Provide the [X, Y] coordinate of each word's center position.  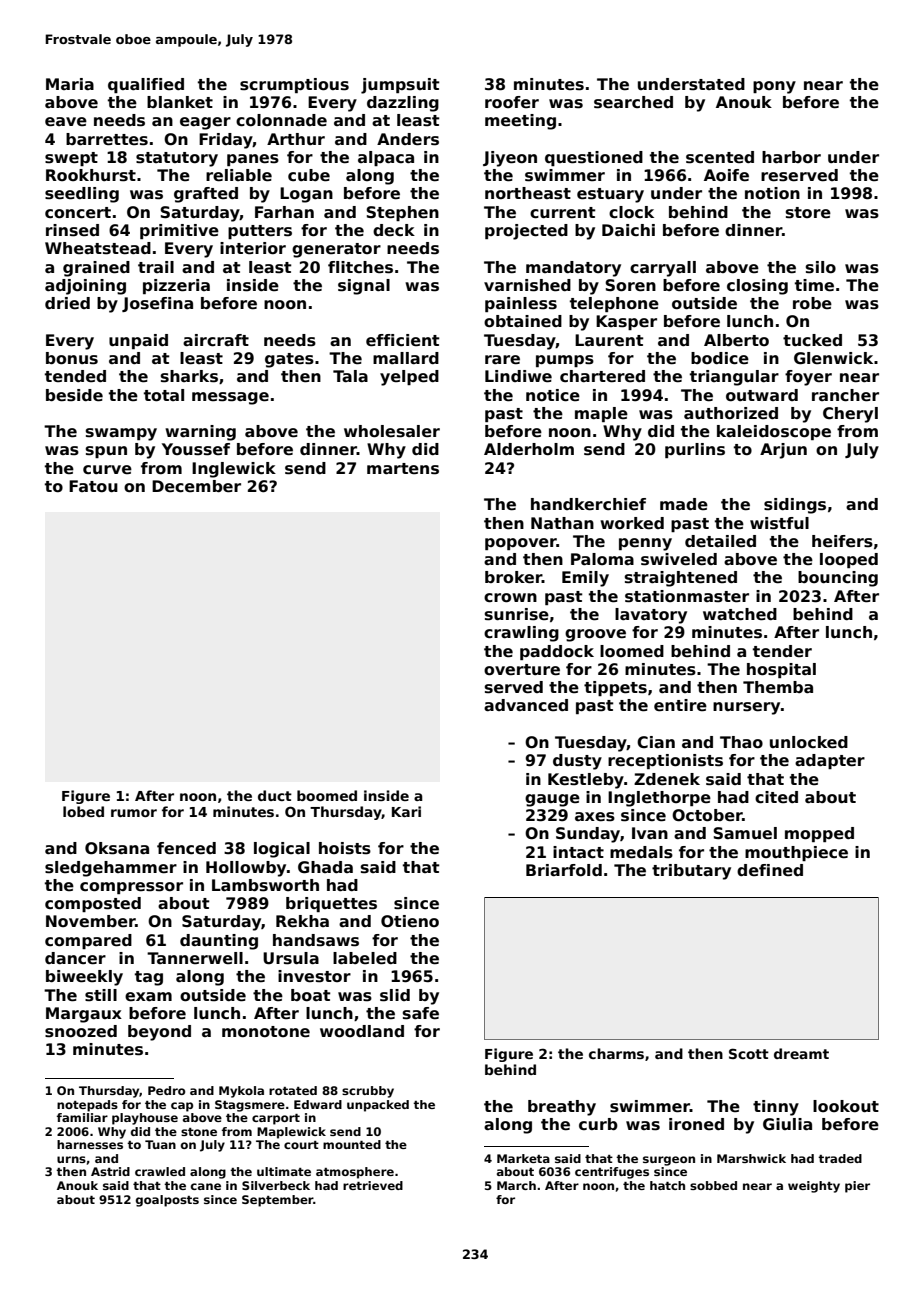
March [516, 1185]
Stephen [402, 213]
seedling [82, 195]
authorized [731, 413]
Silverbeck [276, 1185]
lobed [83, 811]
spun [106, 452]
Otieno [410, 921]
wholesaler [392, 431]
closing [757, 287]
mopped [819, 834]
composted [93, 904]
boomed [327, 795]
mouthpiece [796, 853]
